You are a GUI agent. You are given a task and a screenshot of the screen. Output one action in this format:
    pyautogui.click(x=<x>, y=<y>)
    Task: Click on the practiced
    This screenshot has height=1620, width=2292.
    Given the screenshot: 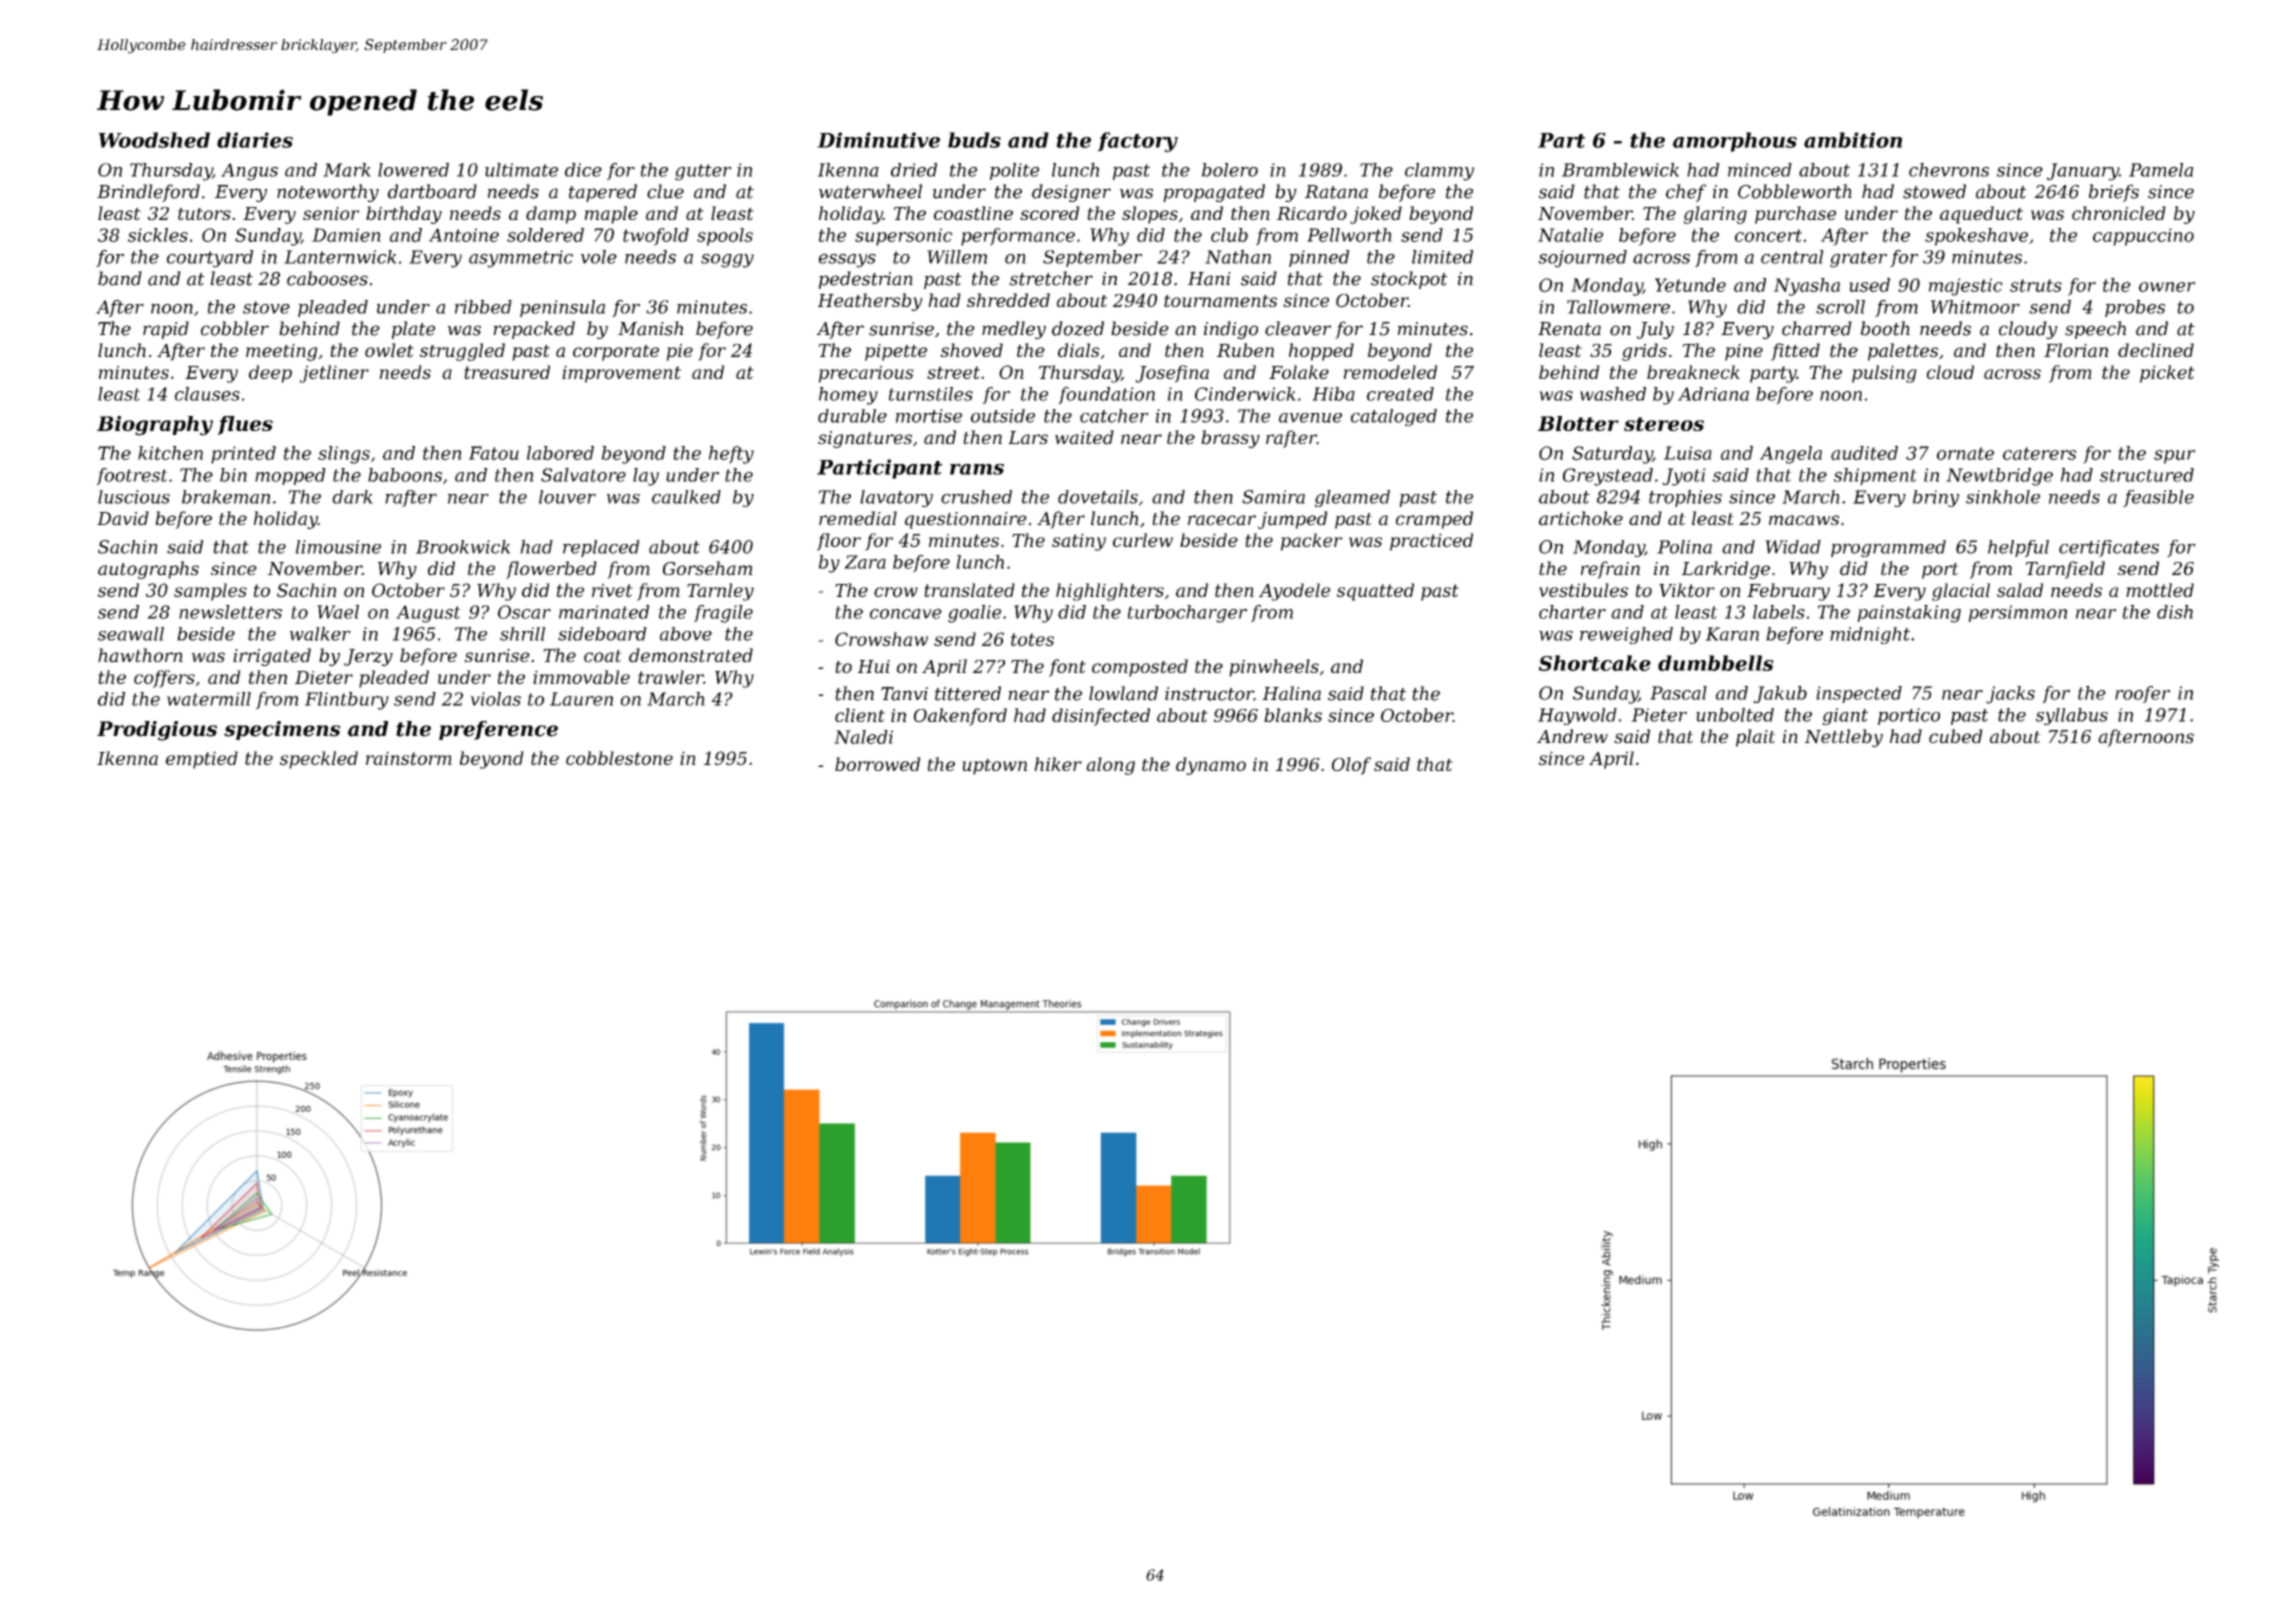 What is the action you would take?
    pyautogui.click(x=1431, y=542)
